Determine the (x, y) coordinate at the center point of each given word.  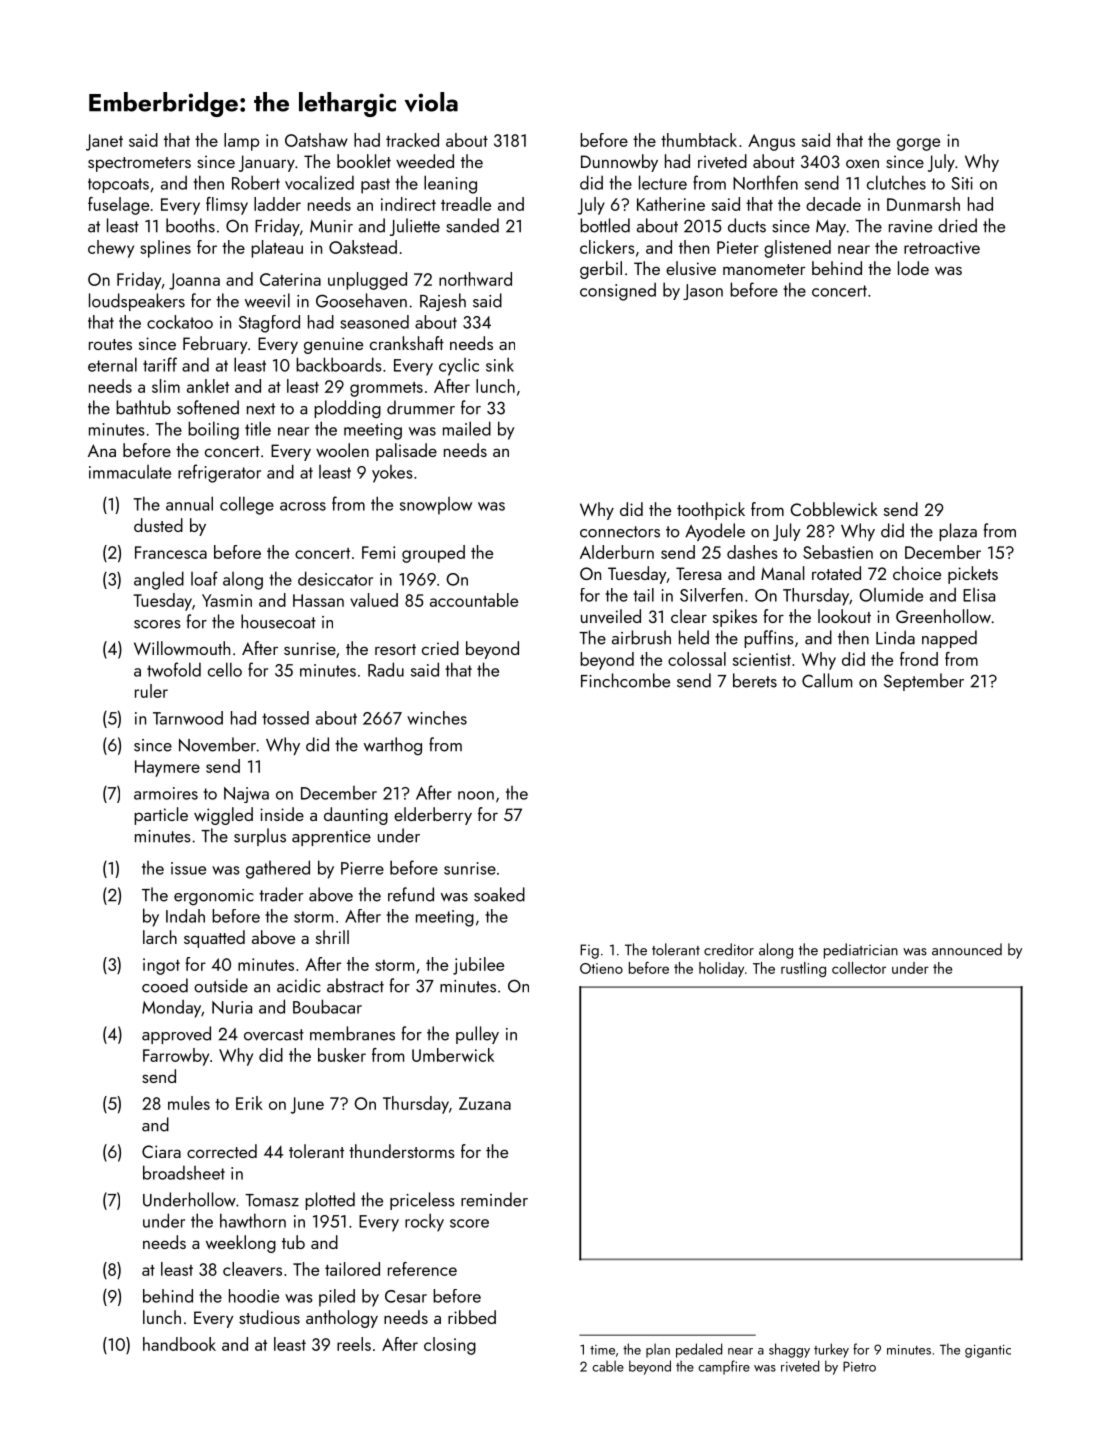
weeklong (241, 1244)
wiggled (223, 816)
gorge (918, 144)
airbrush (641, 637)
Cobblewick (834, 509)
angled (159, 580)
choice (917, 573)
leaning (450, 184)
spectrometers (139, 164)
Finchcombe (625, 680)
